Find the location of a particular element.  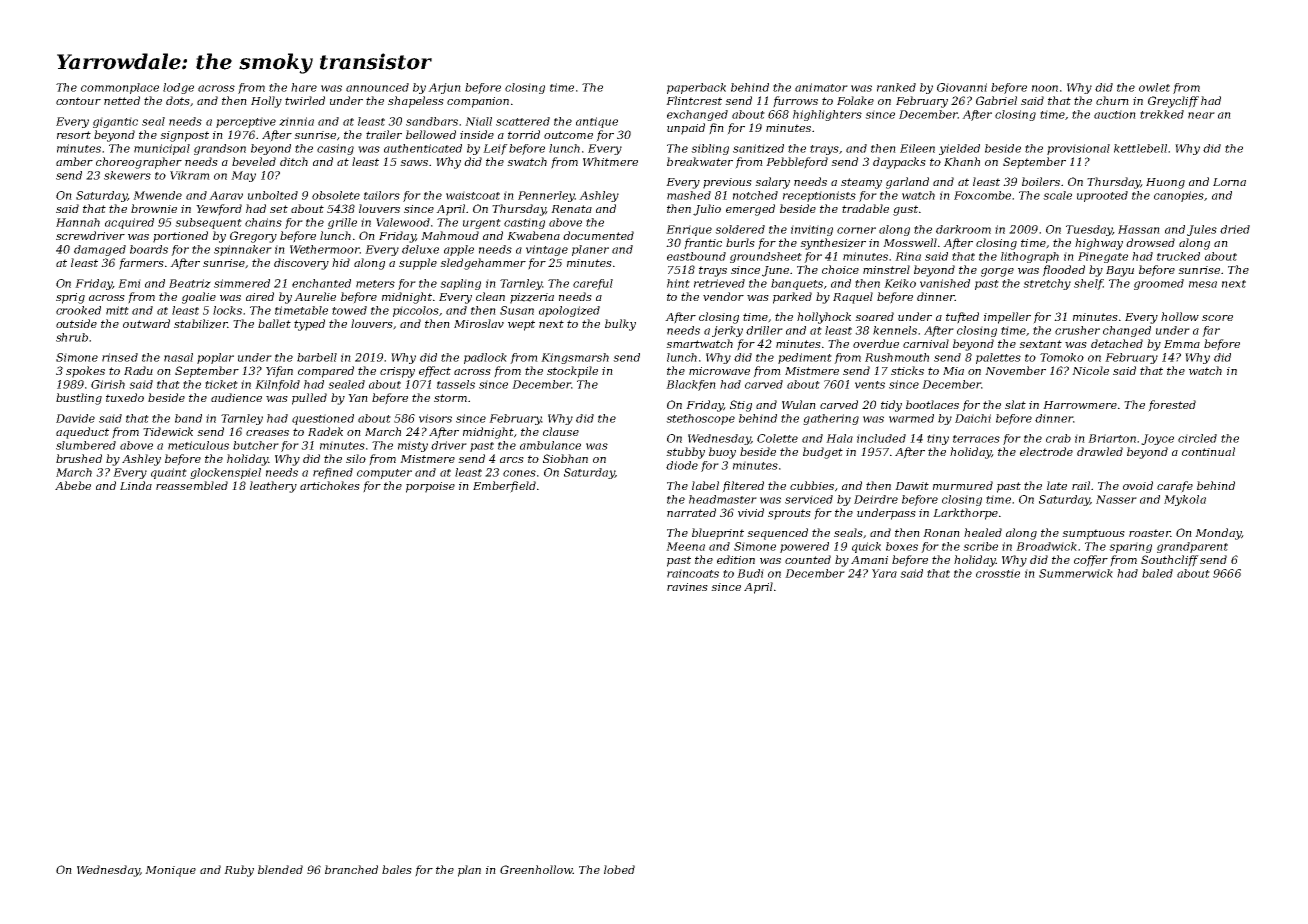

Whitmere is located at coordinates (610, 161).
